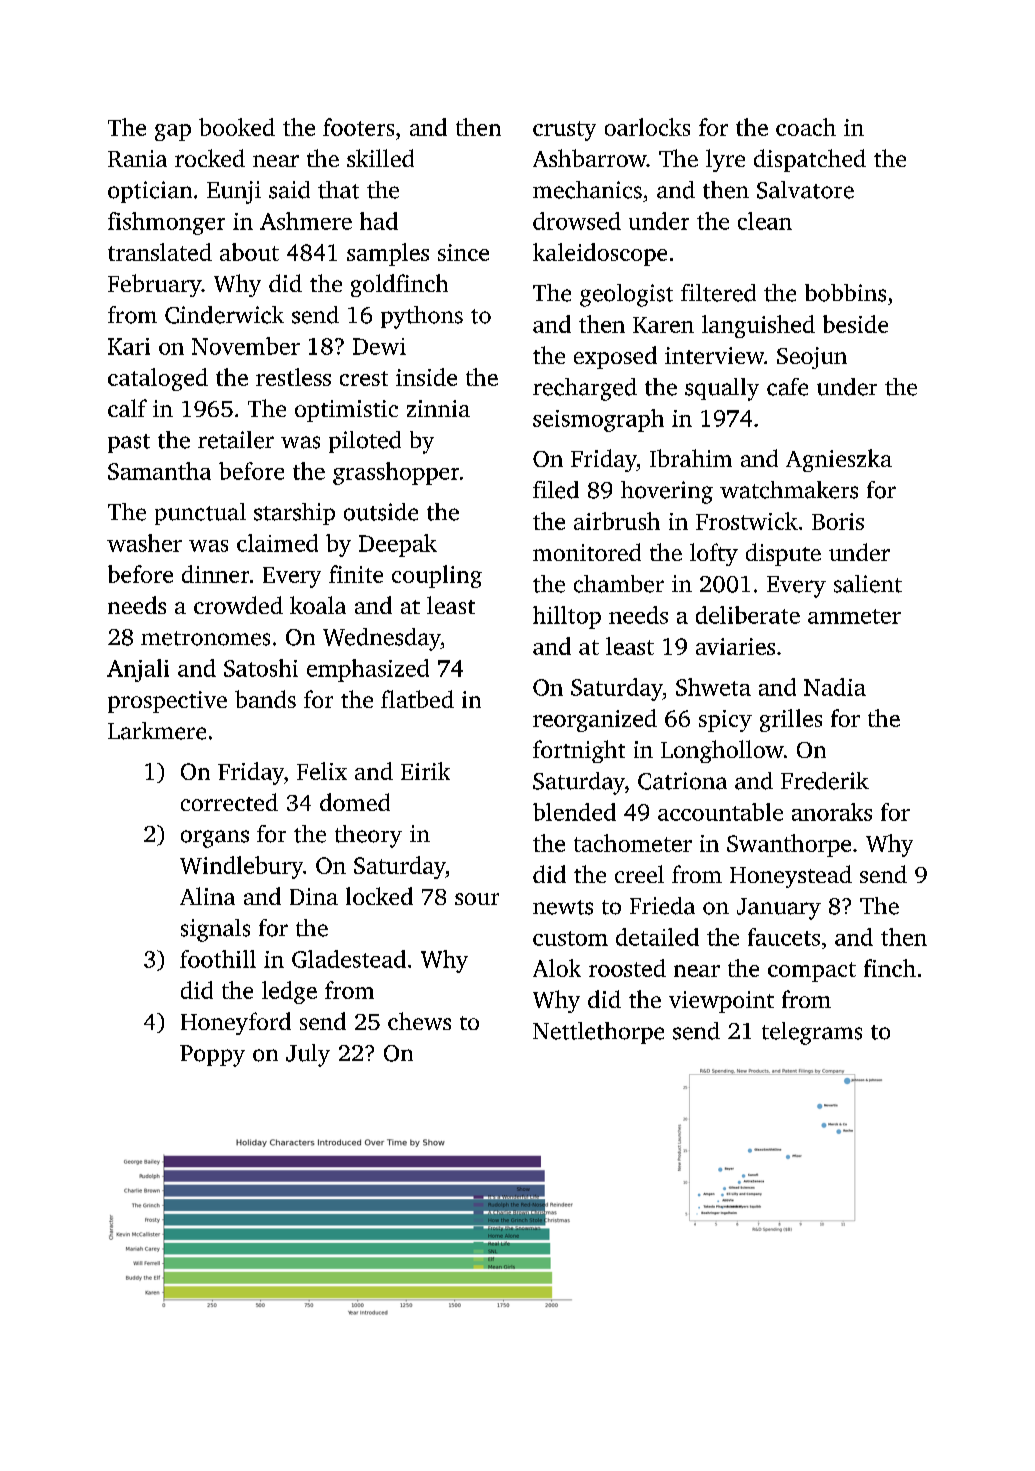  Describe the element at coordinates (806, 127) in the image. I see `coach` at that location.
